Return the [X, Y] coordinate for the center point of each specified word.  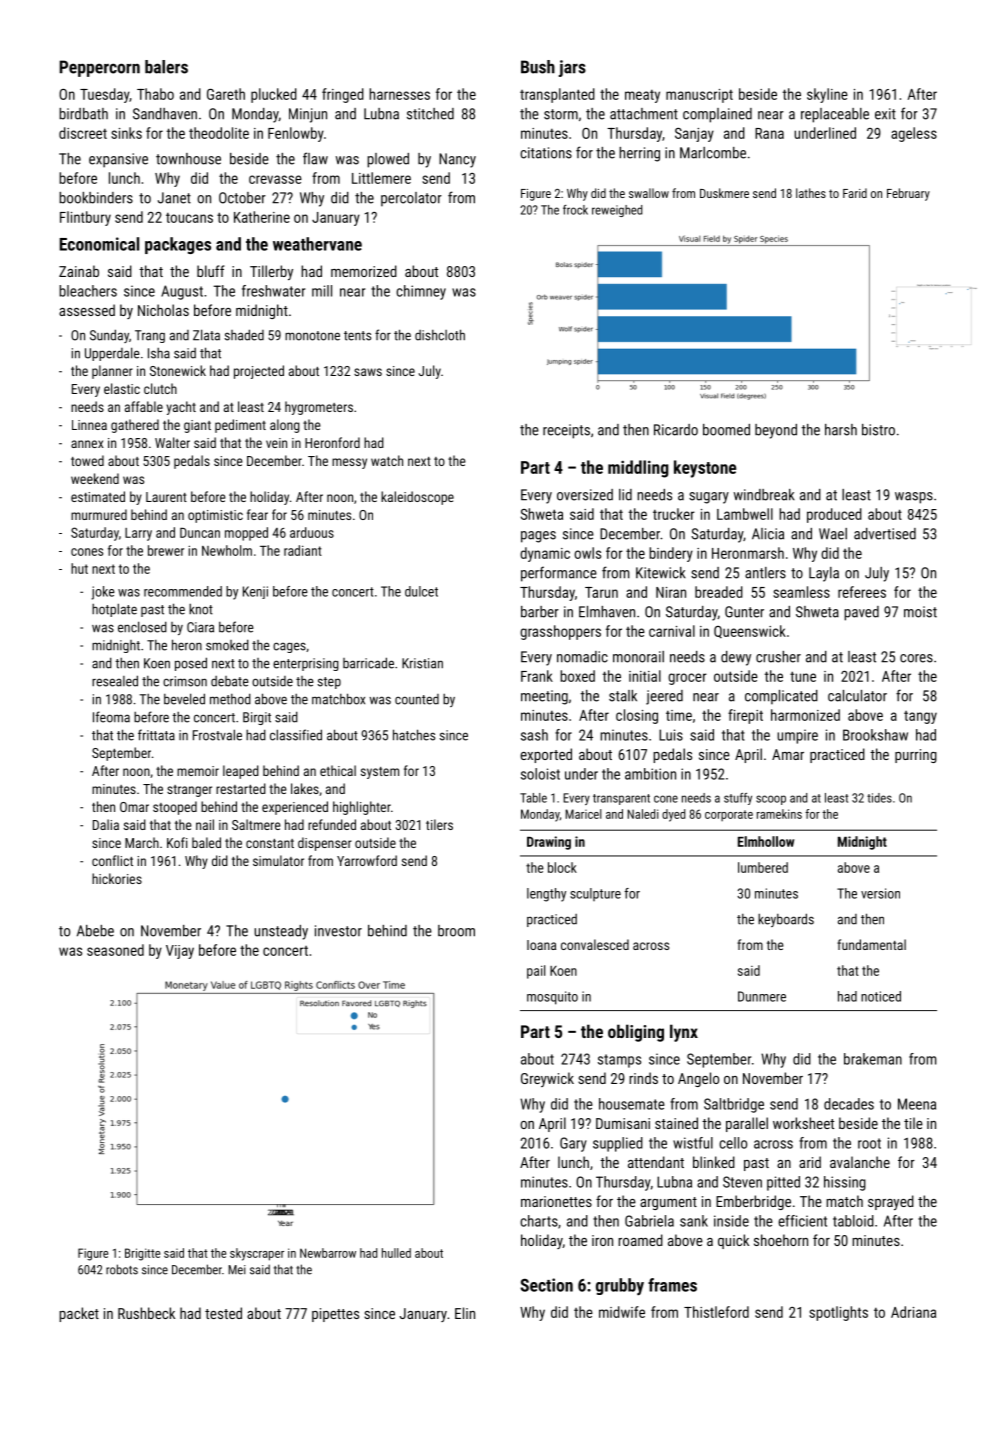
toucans [189, 218]
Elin [465, 1313]
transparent [621, 799]
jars [572, 68]
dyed [673, 815]
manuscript [699, 96]
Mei [237, 1270]
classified [296, 735]
